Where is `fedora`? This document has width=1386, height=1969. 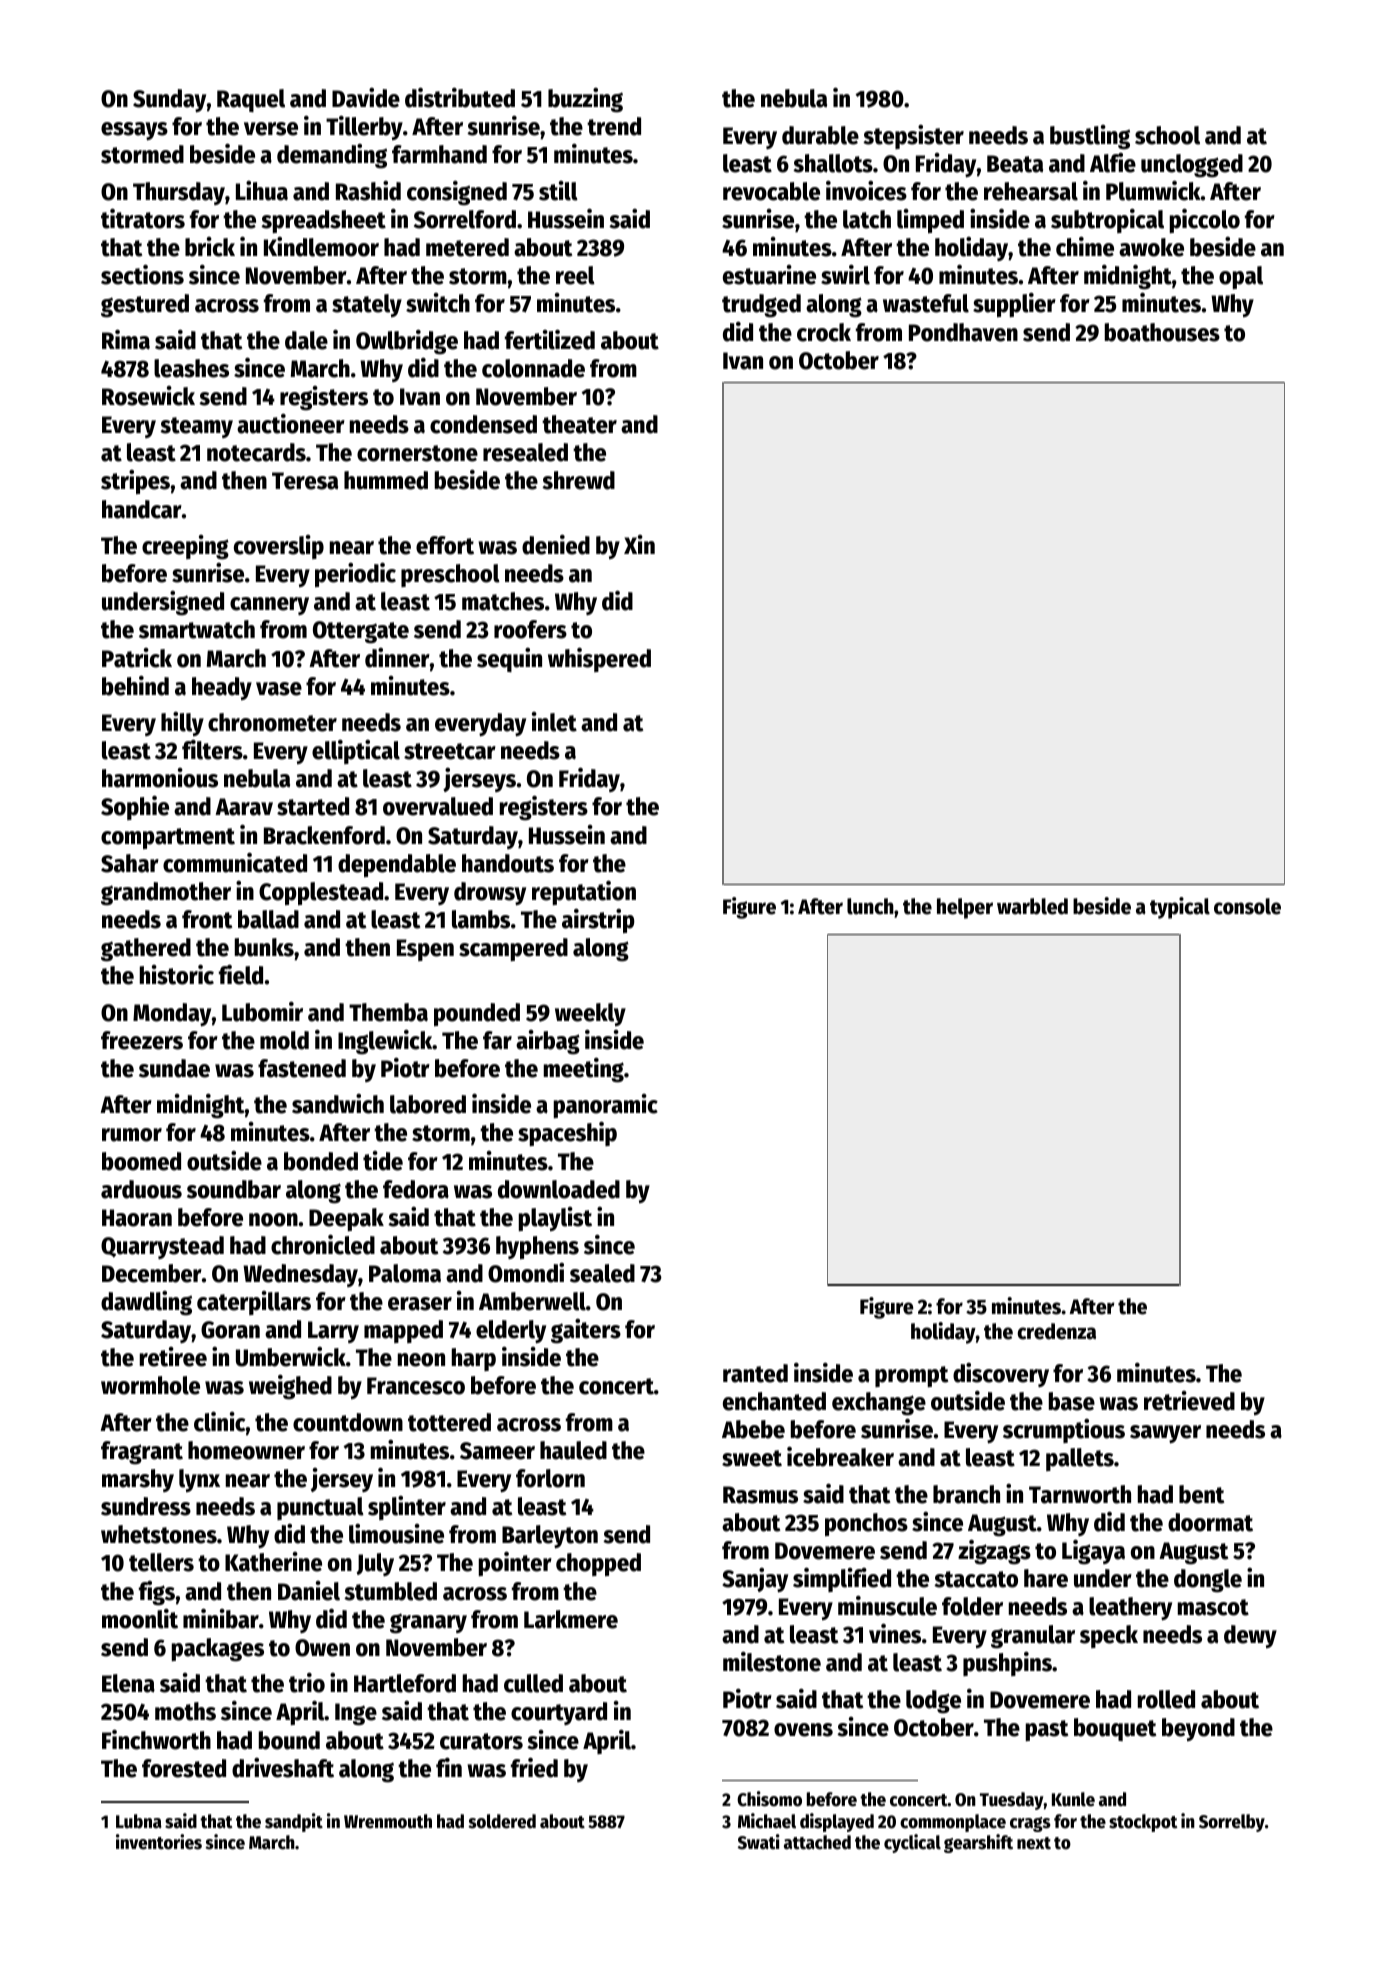
fedora is located at coordinates (416, 1189).
